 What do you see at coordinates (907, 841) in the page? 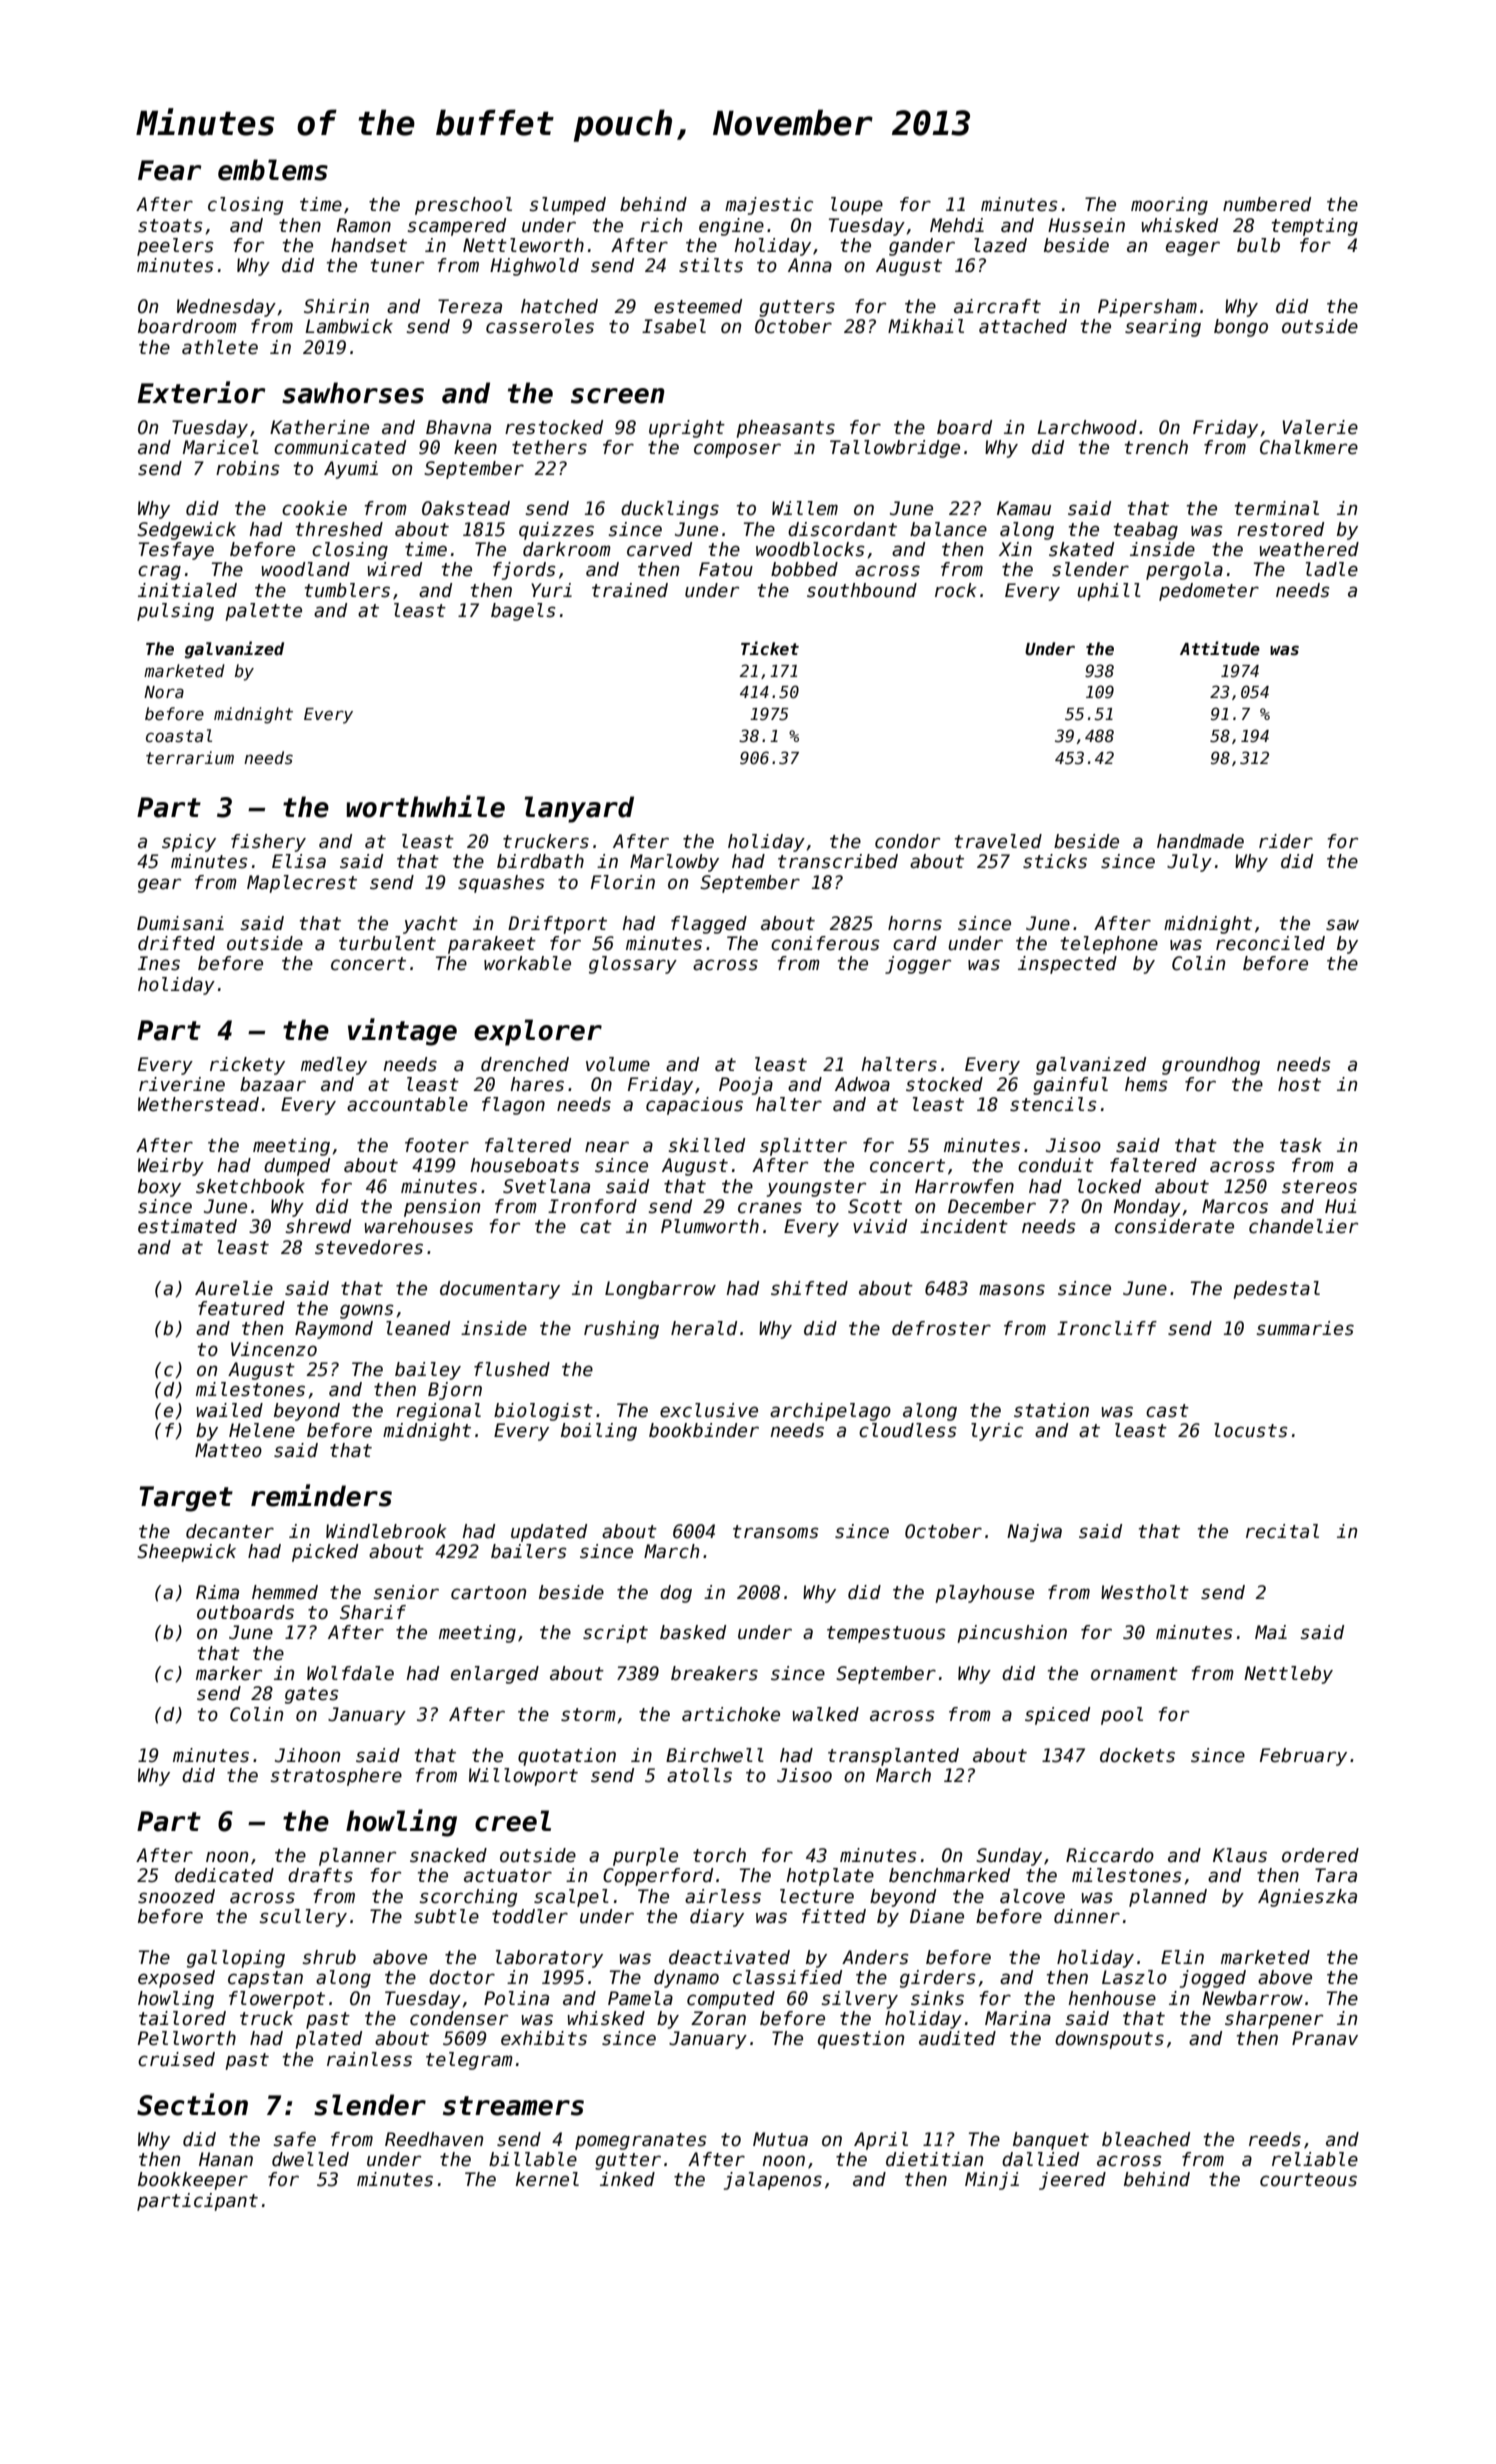
I see `condor` at bounding box center [907, 841].
